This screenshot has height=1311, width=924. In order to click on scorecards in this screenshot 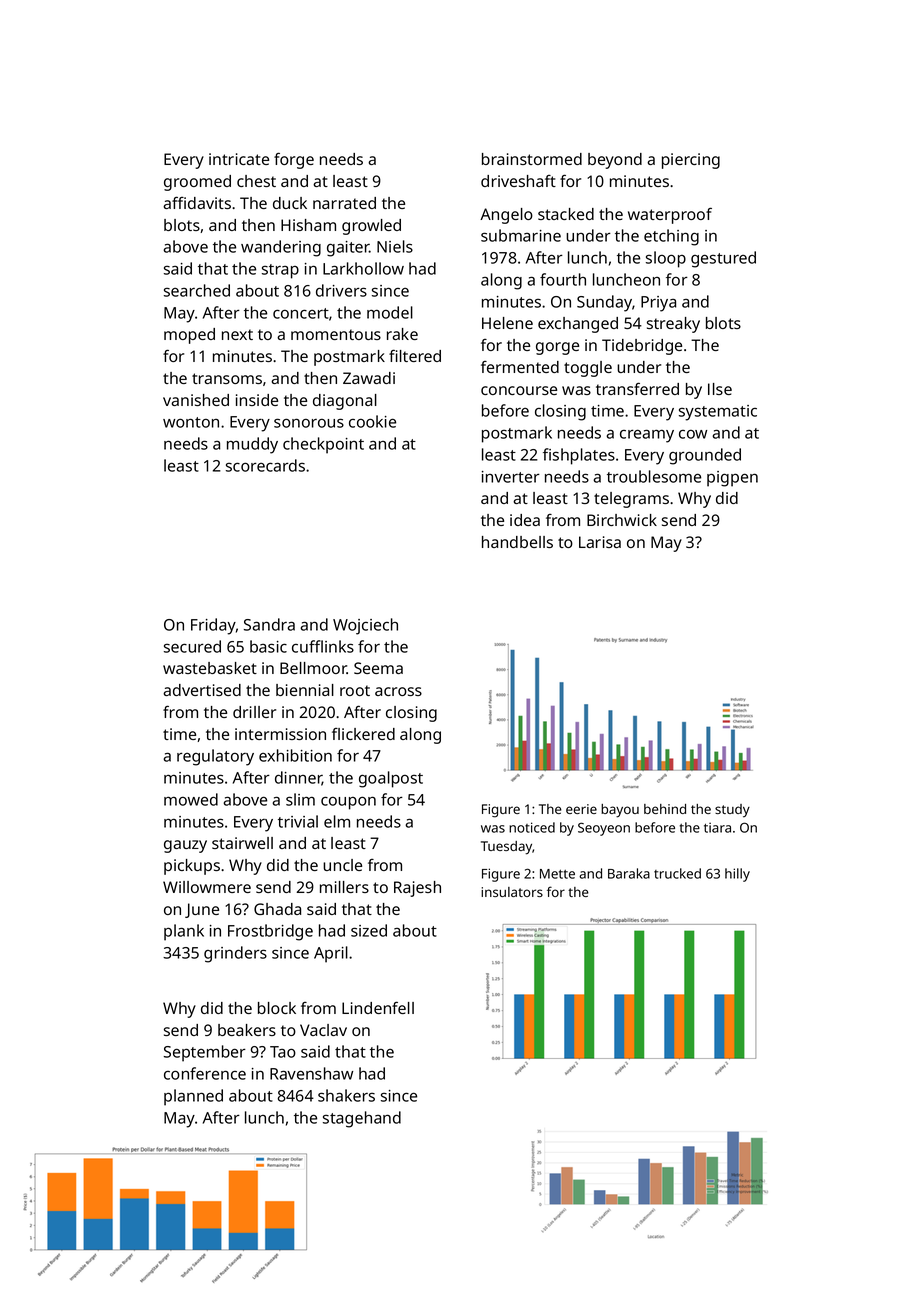, I will do `click(265, 465)`.
